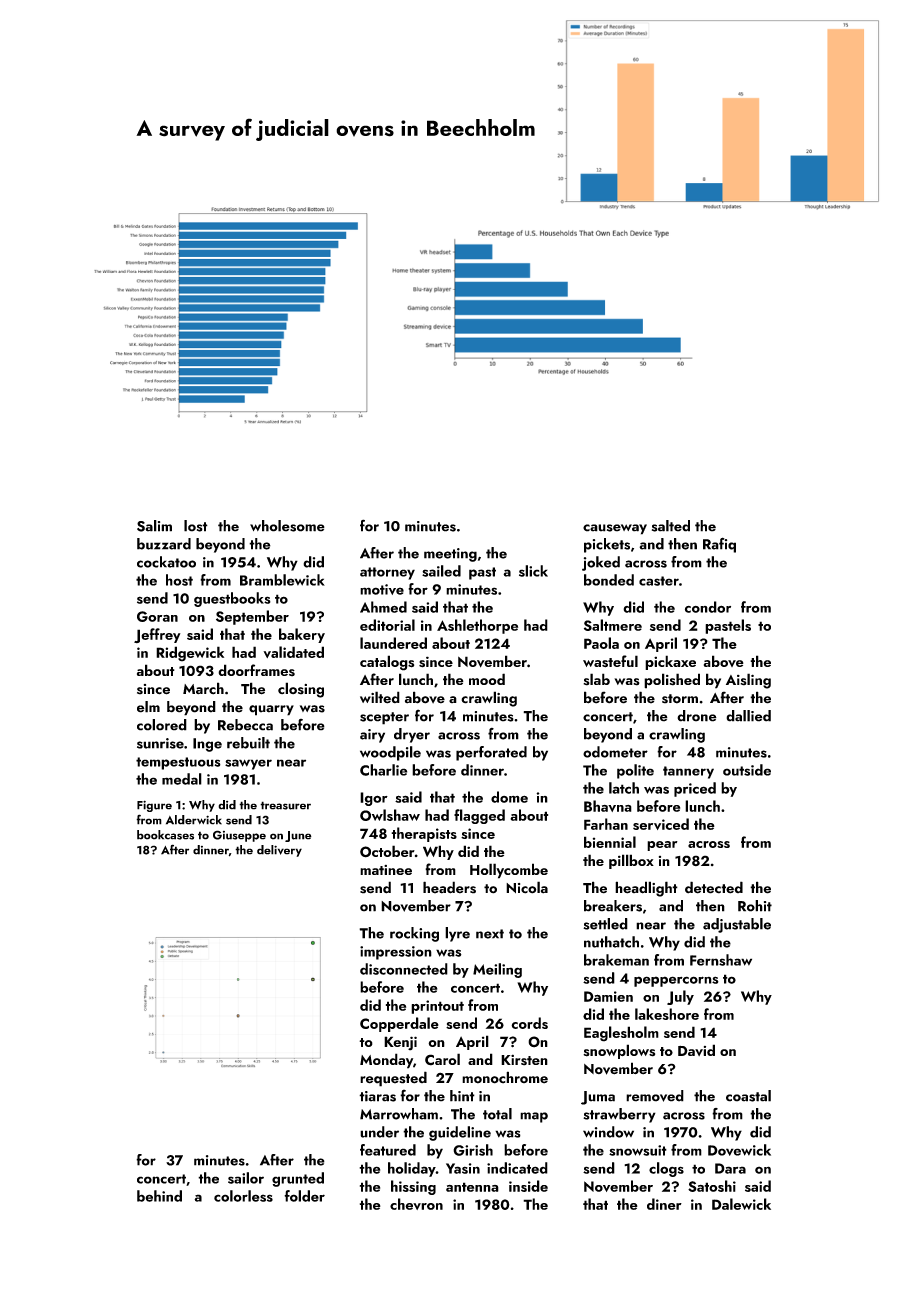 The image size is (908, 1316). What do you see at coordinates (396, 953) in the screenshot?
I see `impression` at bounding box center [396, 953].
